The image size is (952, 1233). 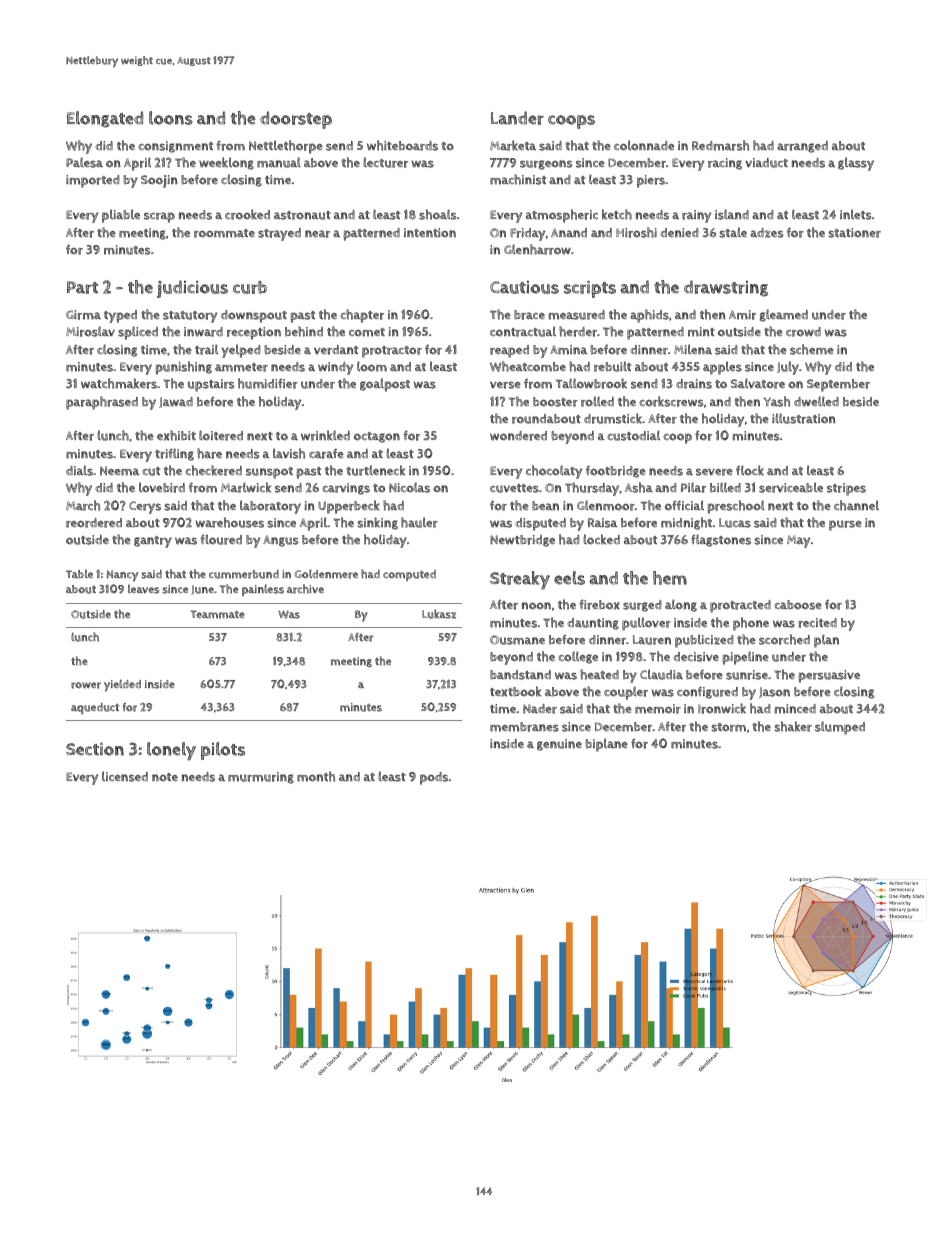 What do you see at coordinates (121, 216) in the screenshot?
I see `pliable` at bounding box center [121, 216].
